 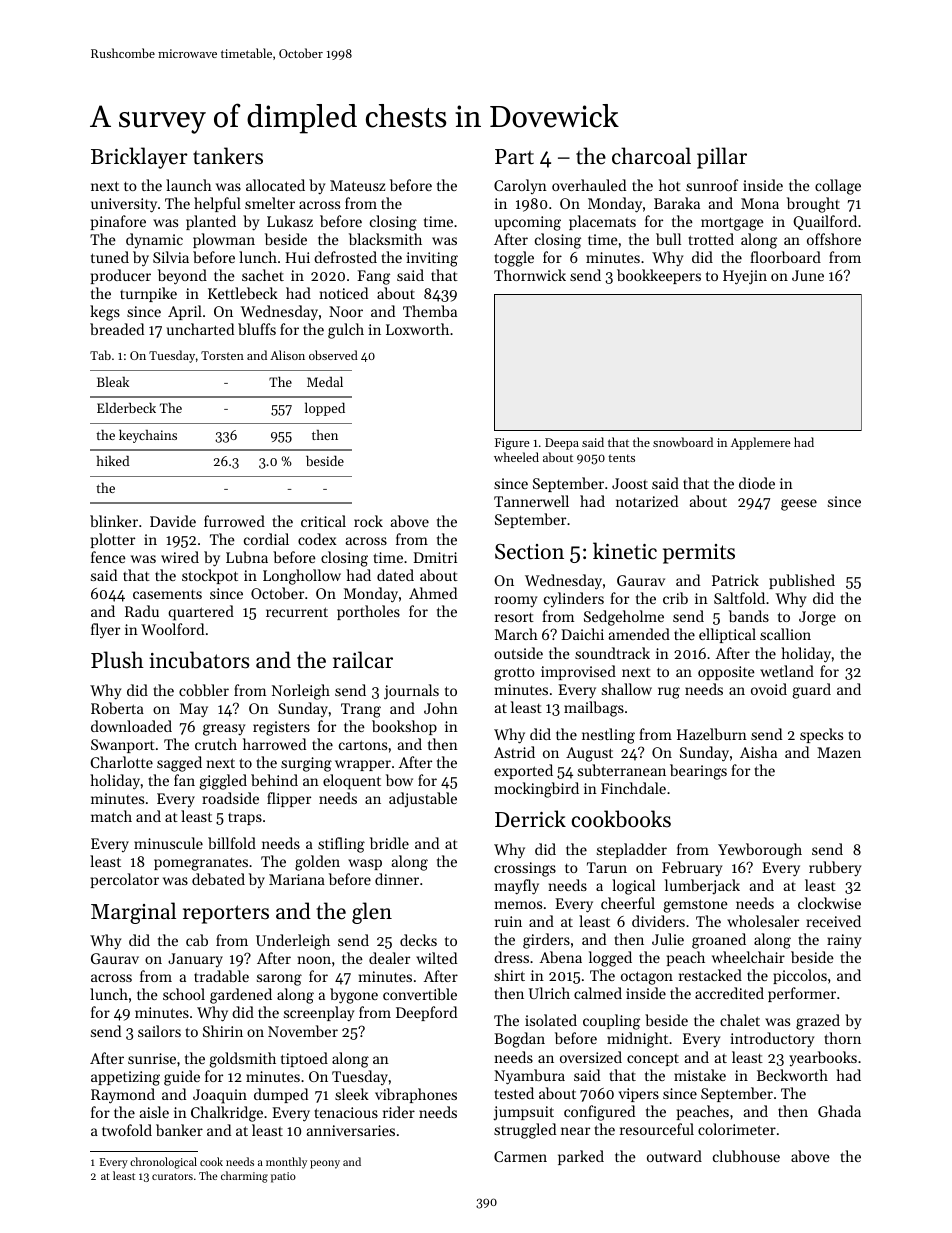 What do you see at coordinates (204, 690) in the page?
I see `cobbler` at bounding box center [204, 690].
